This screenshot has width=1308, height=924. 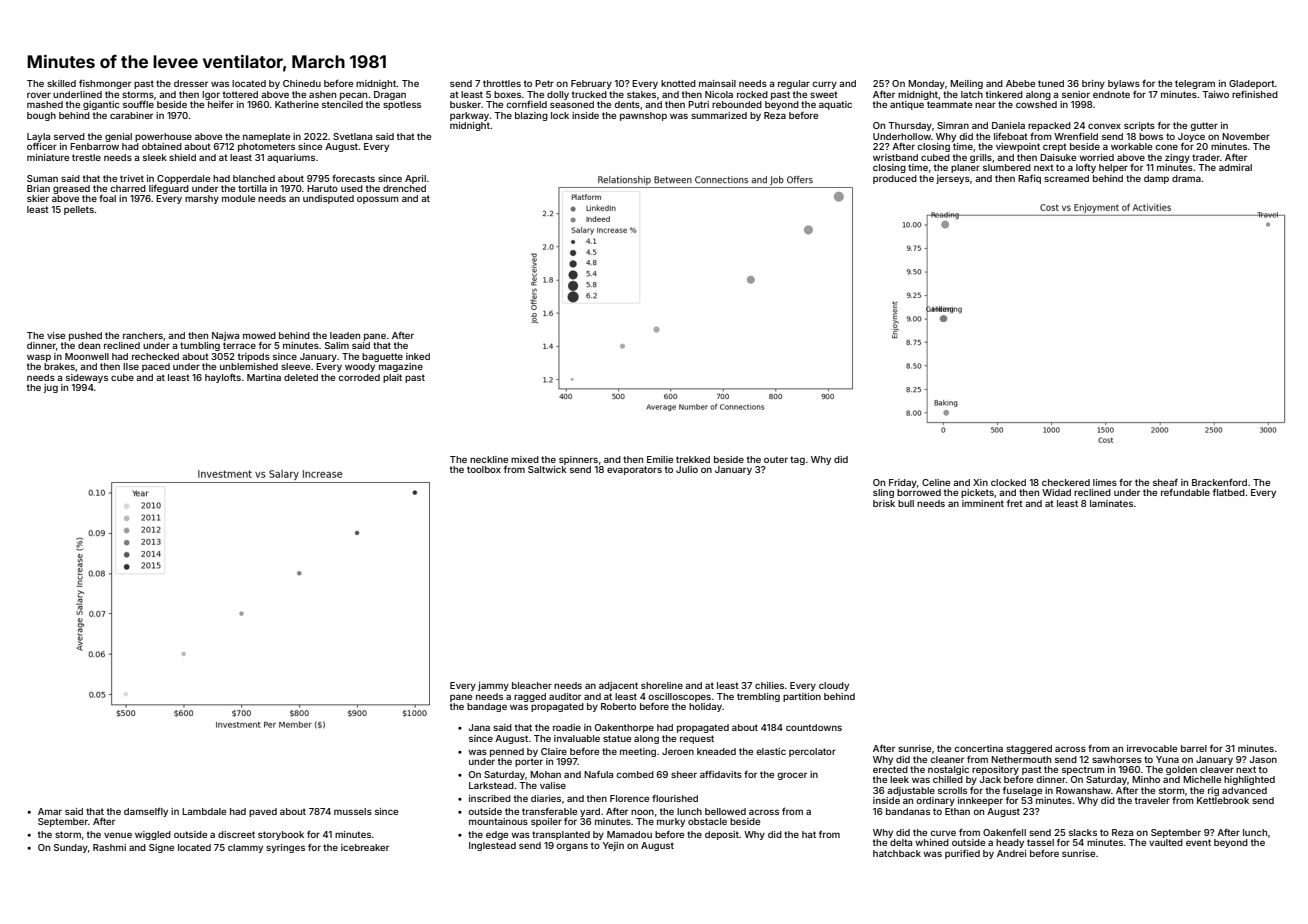 I want to click on telegram, so click(x=1195, y=84).
